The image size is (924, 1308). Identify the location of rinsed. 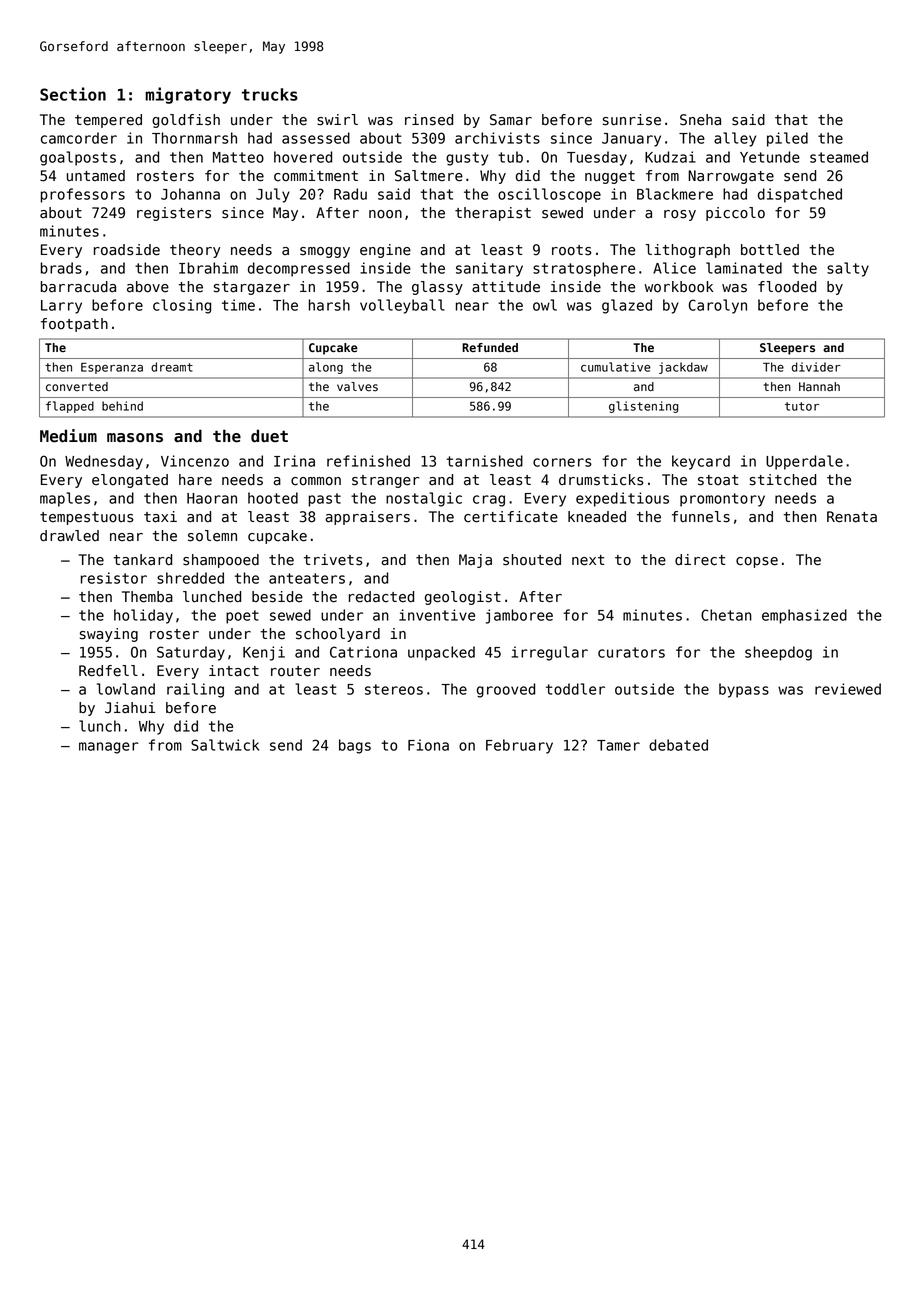
(429, 120).
